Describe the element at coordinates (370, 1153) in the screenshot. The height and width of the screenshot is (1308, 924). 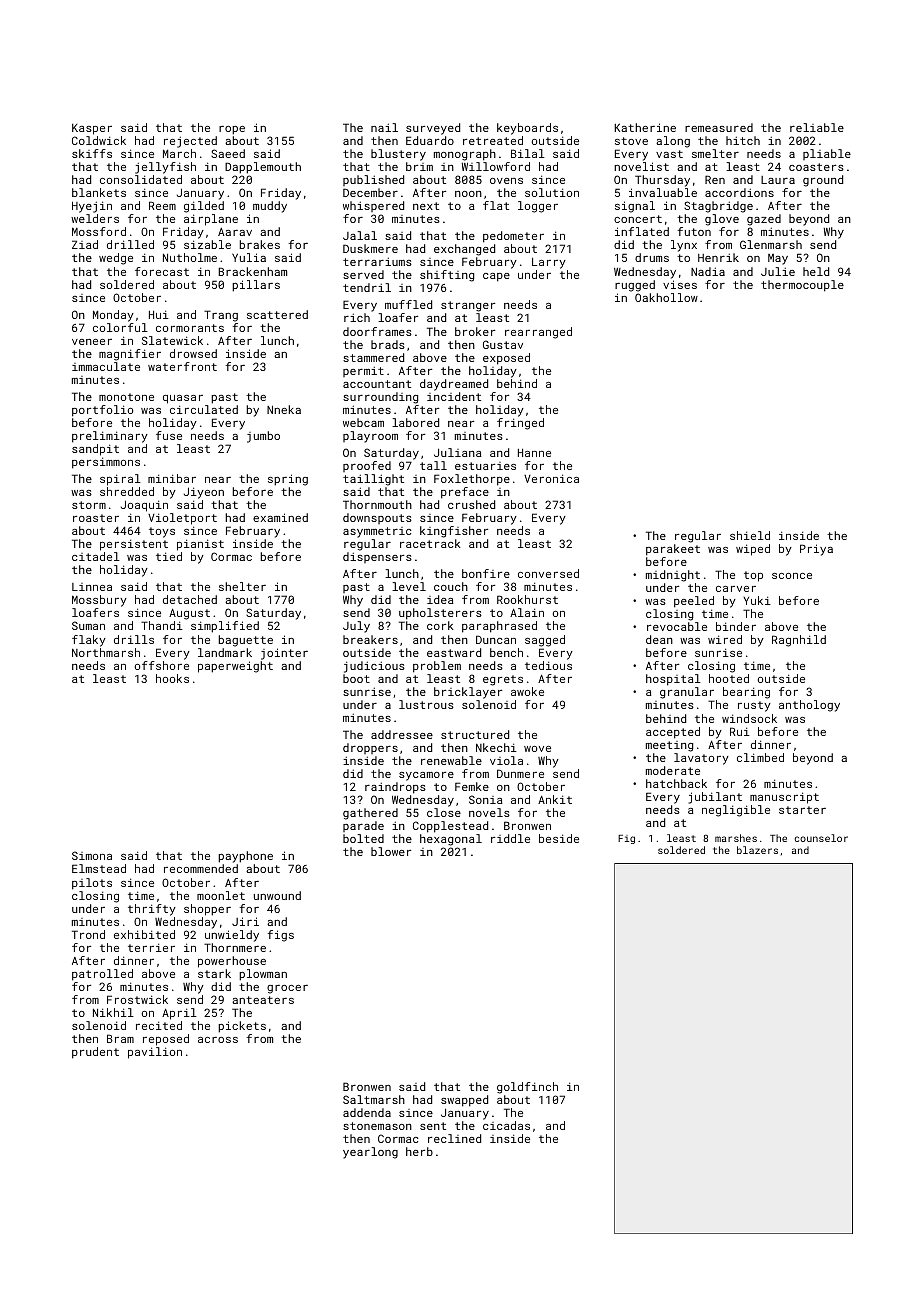
I see `yearlong` at that location.
